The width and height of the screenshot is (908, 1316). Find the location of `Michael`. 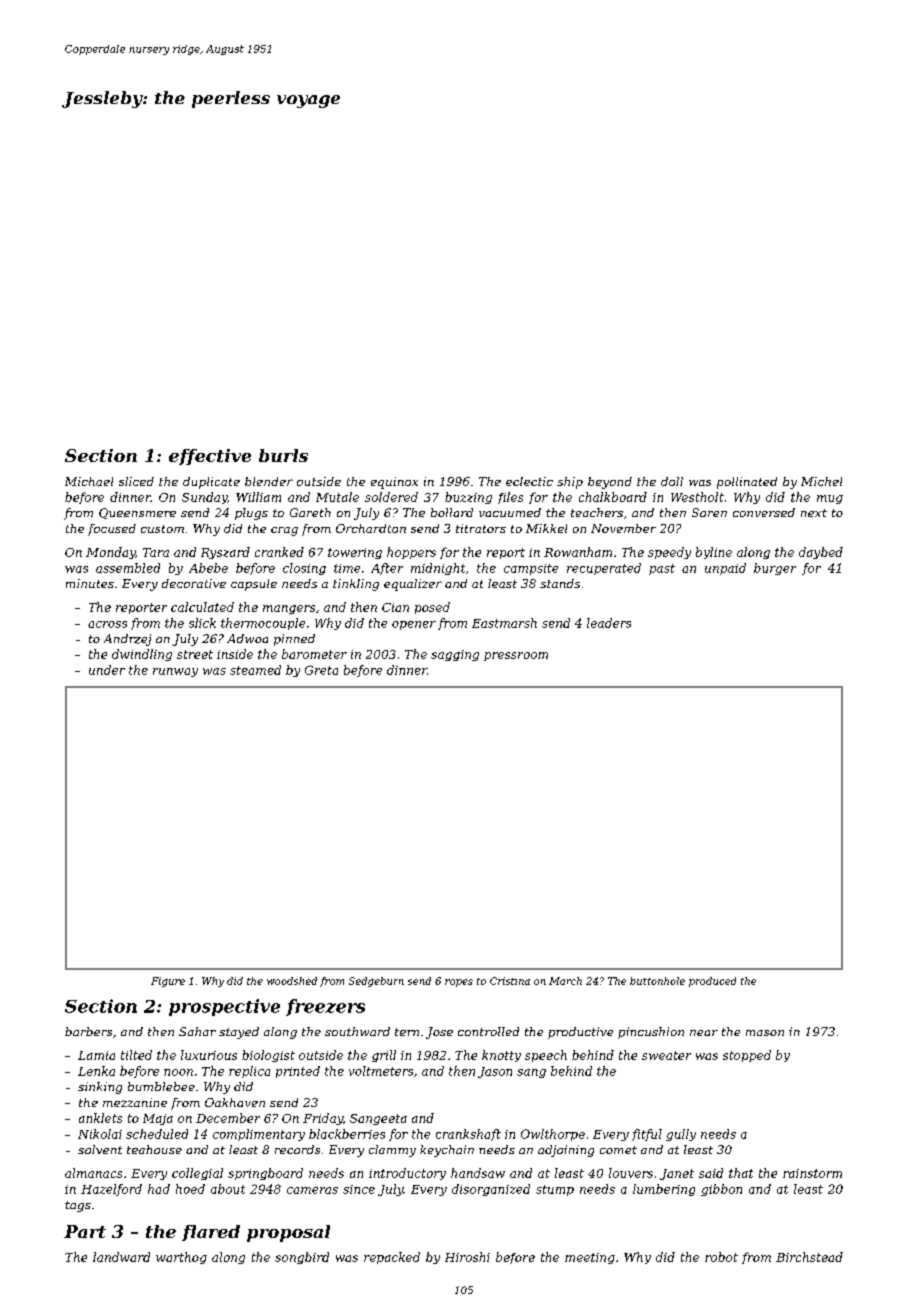

Michael is located at coordinates (89, 481).
